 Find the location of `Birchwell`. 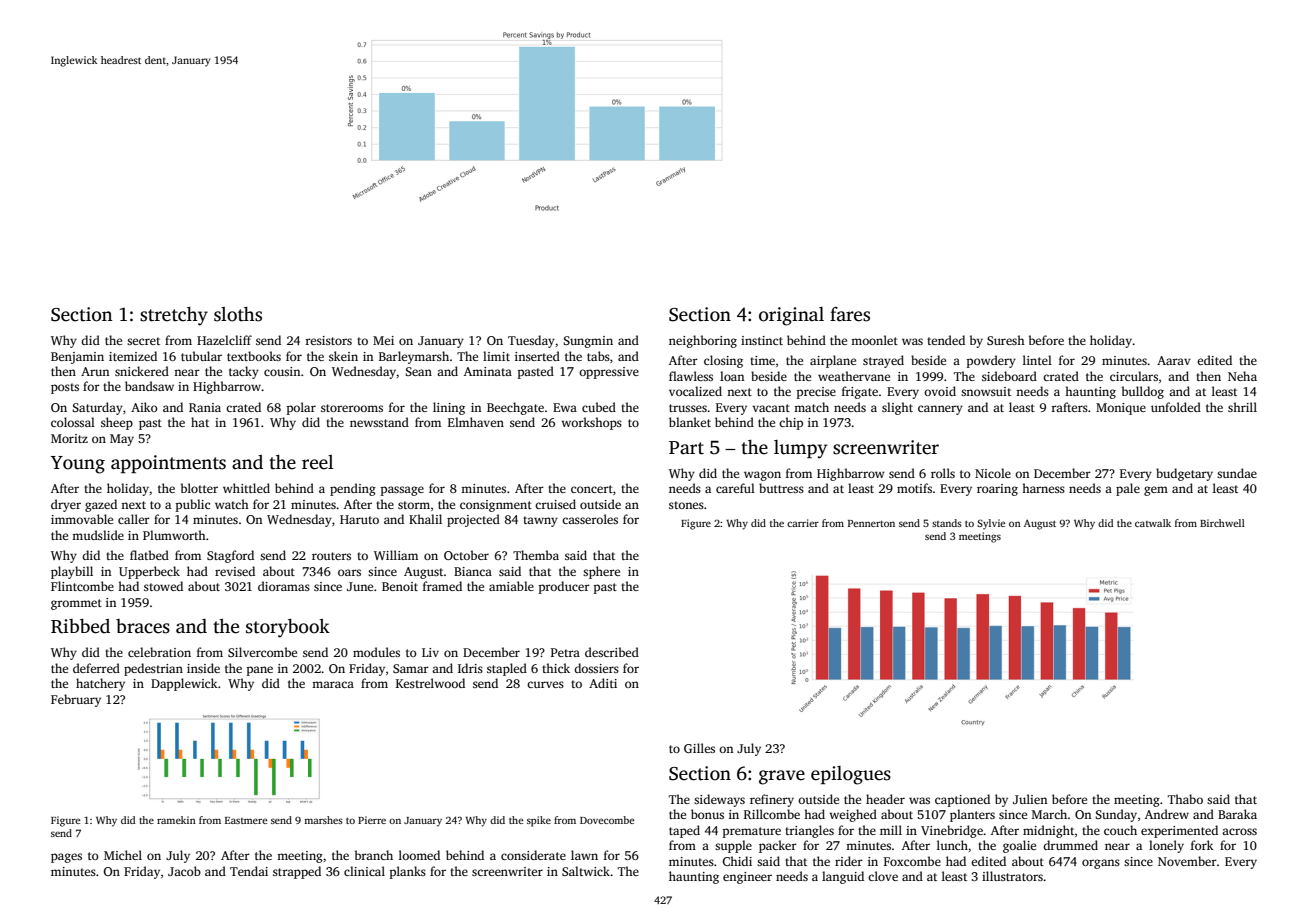

Birchwell is located at coordinates (1222, 523).
